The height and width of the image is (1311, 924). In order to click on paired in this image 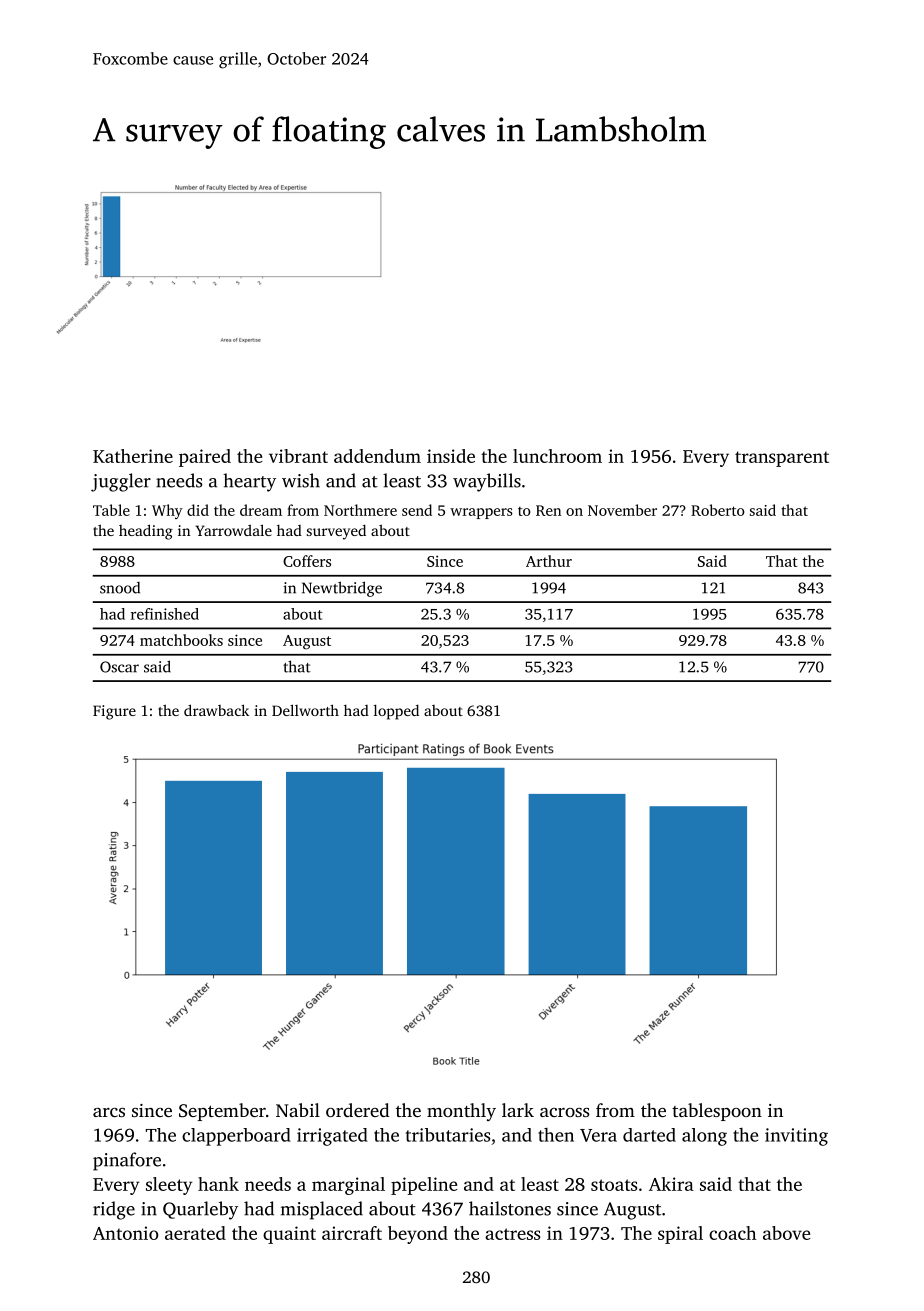, I will do `click(205, 458)`.
